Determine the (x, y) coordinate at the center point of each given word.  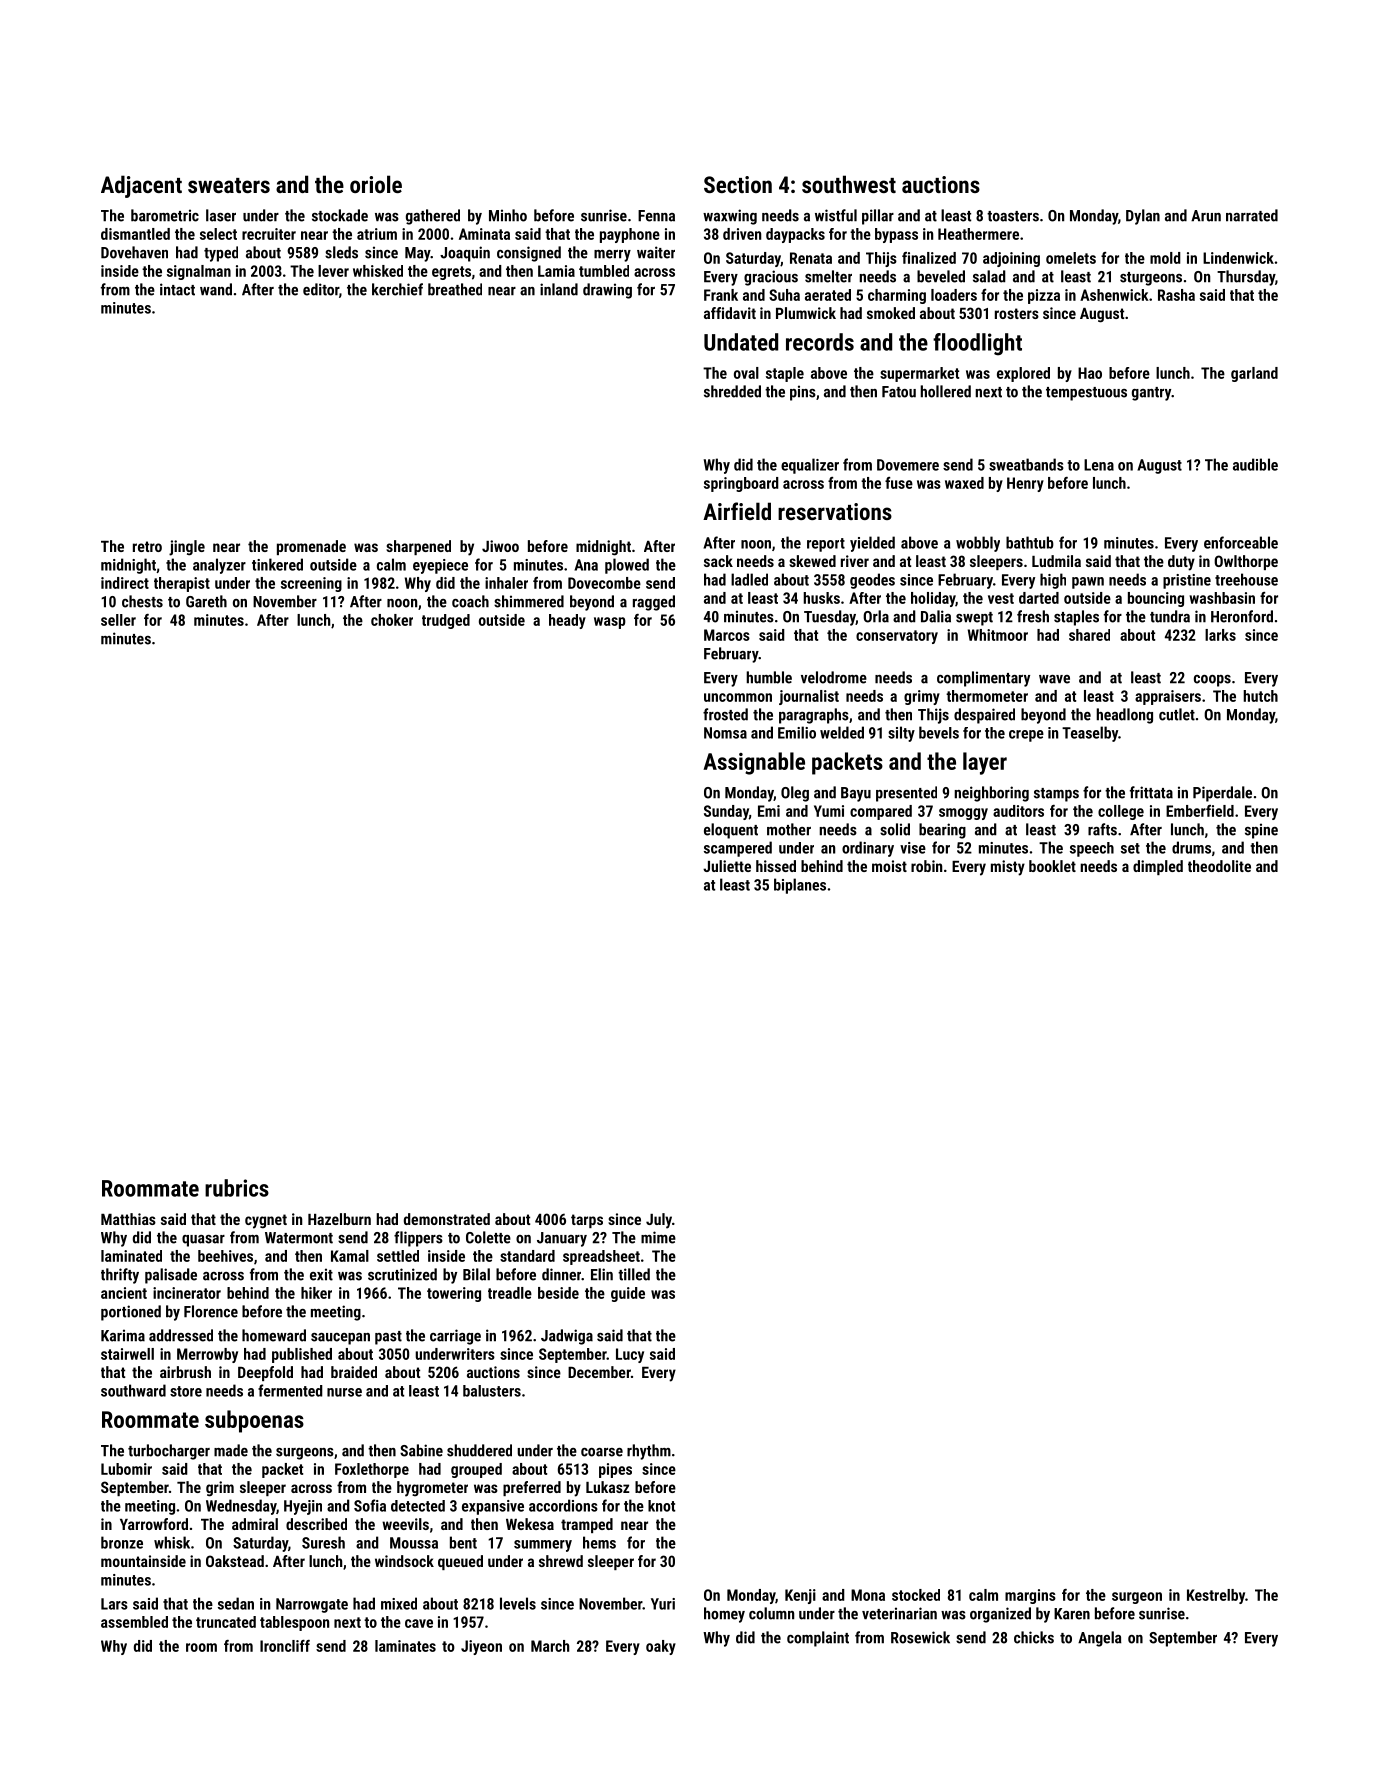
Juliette (727, 866)
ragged (654, 603)
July (659, 1221)
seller (118, 620)
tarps (587, 1221)
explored (1023, 374)
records (820, 342)
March (550, 1646)
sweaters (229, 185)
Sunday (726, 812)
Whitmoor (998, 635)
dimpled (1158, 867)
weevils (405, 1524)
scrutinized (402, 1274)
